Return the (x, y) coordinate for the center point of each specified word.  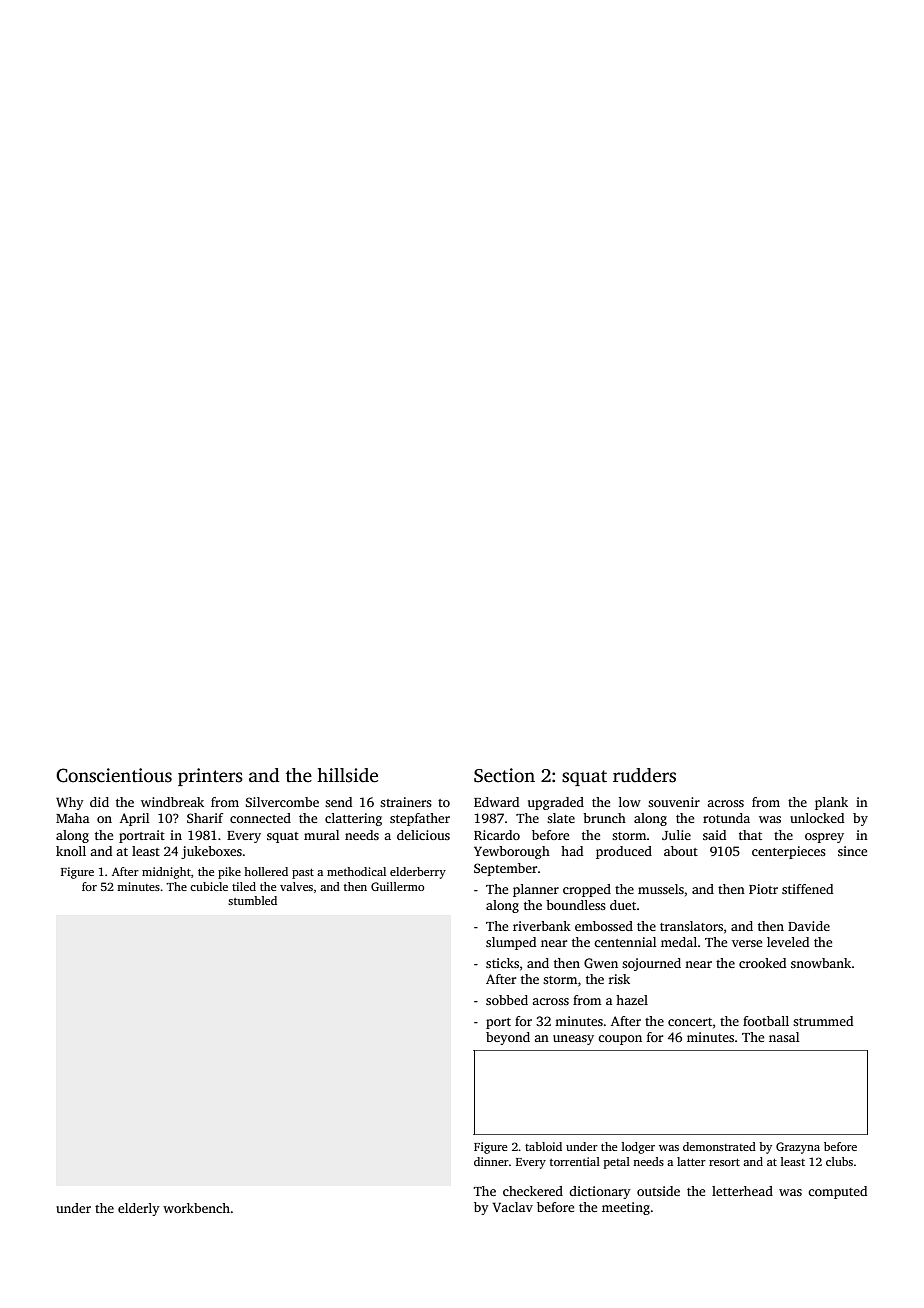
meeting (626, 1208)
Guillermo (397, 886)
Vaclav (512, 1207)
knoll (71, 851)
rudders (644, 775)
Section (504, 775)
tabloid (543, 1146)
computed (837, 1192)
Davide (809, 926)
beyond (508, 1038)
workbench (196, 1208)
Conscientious (114, 775)
